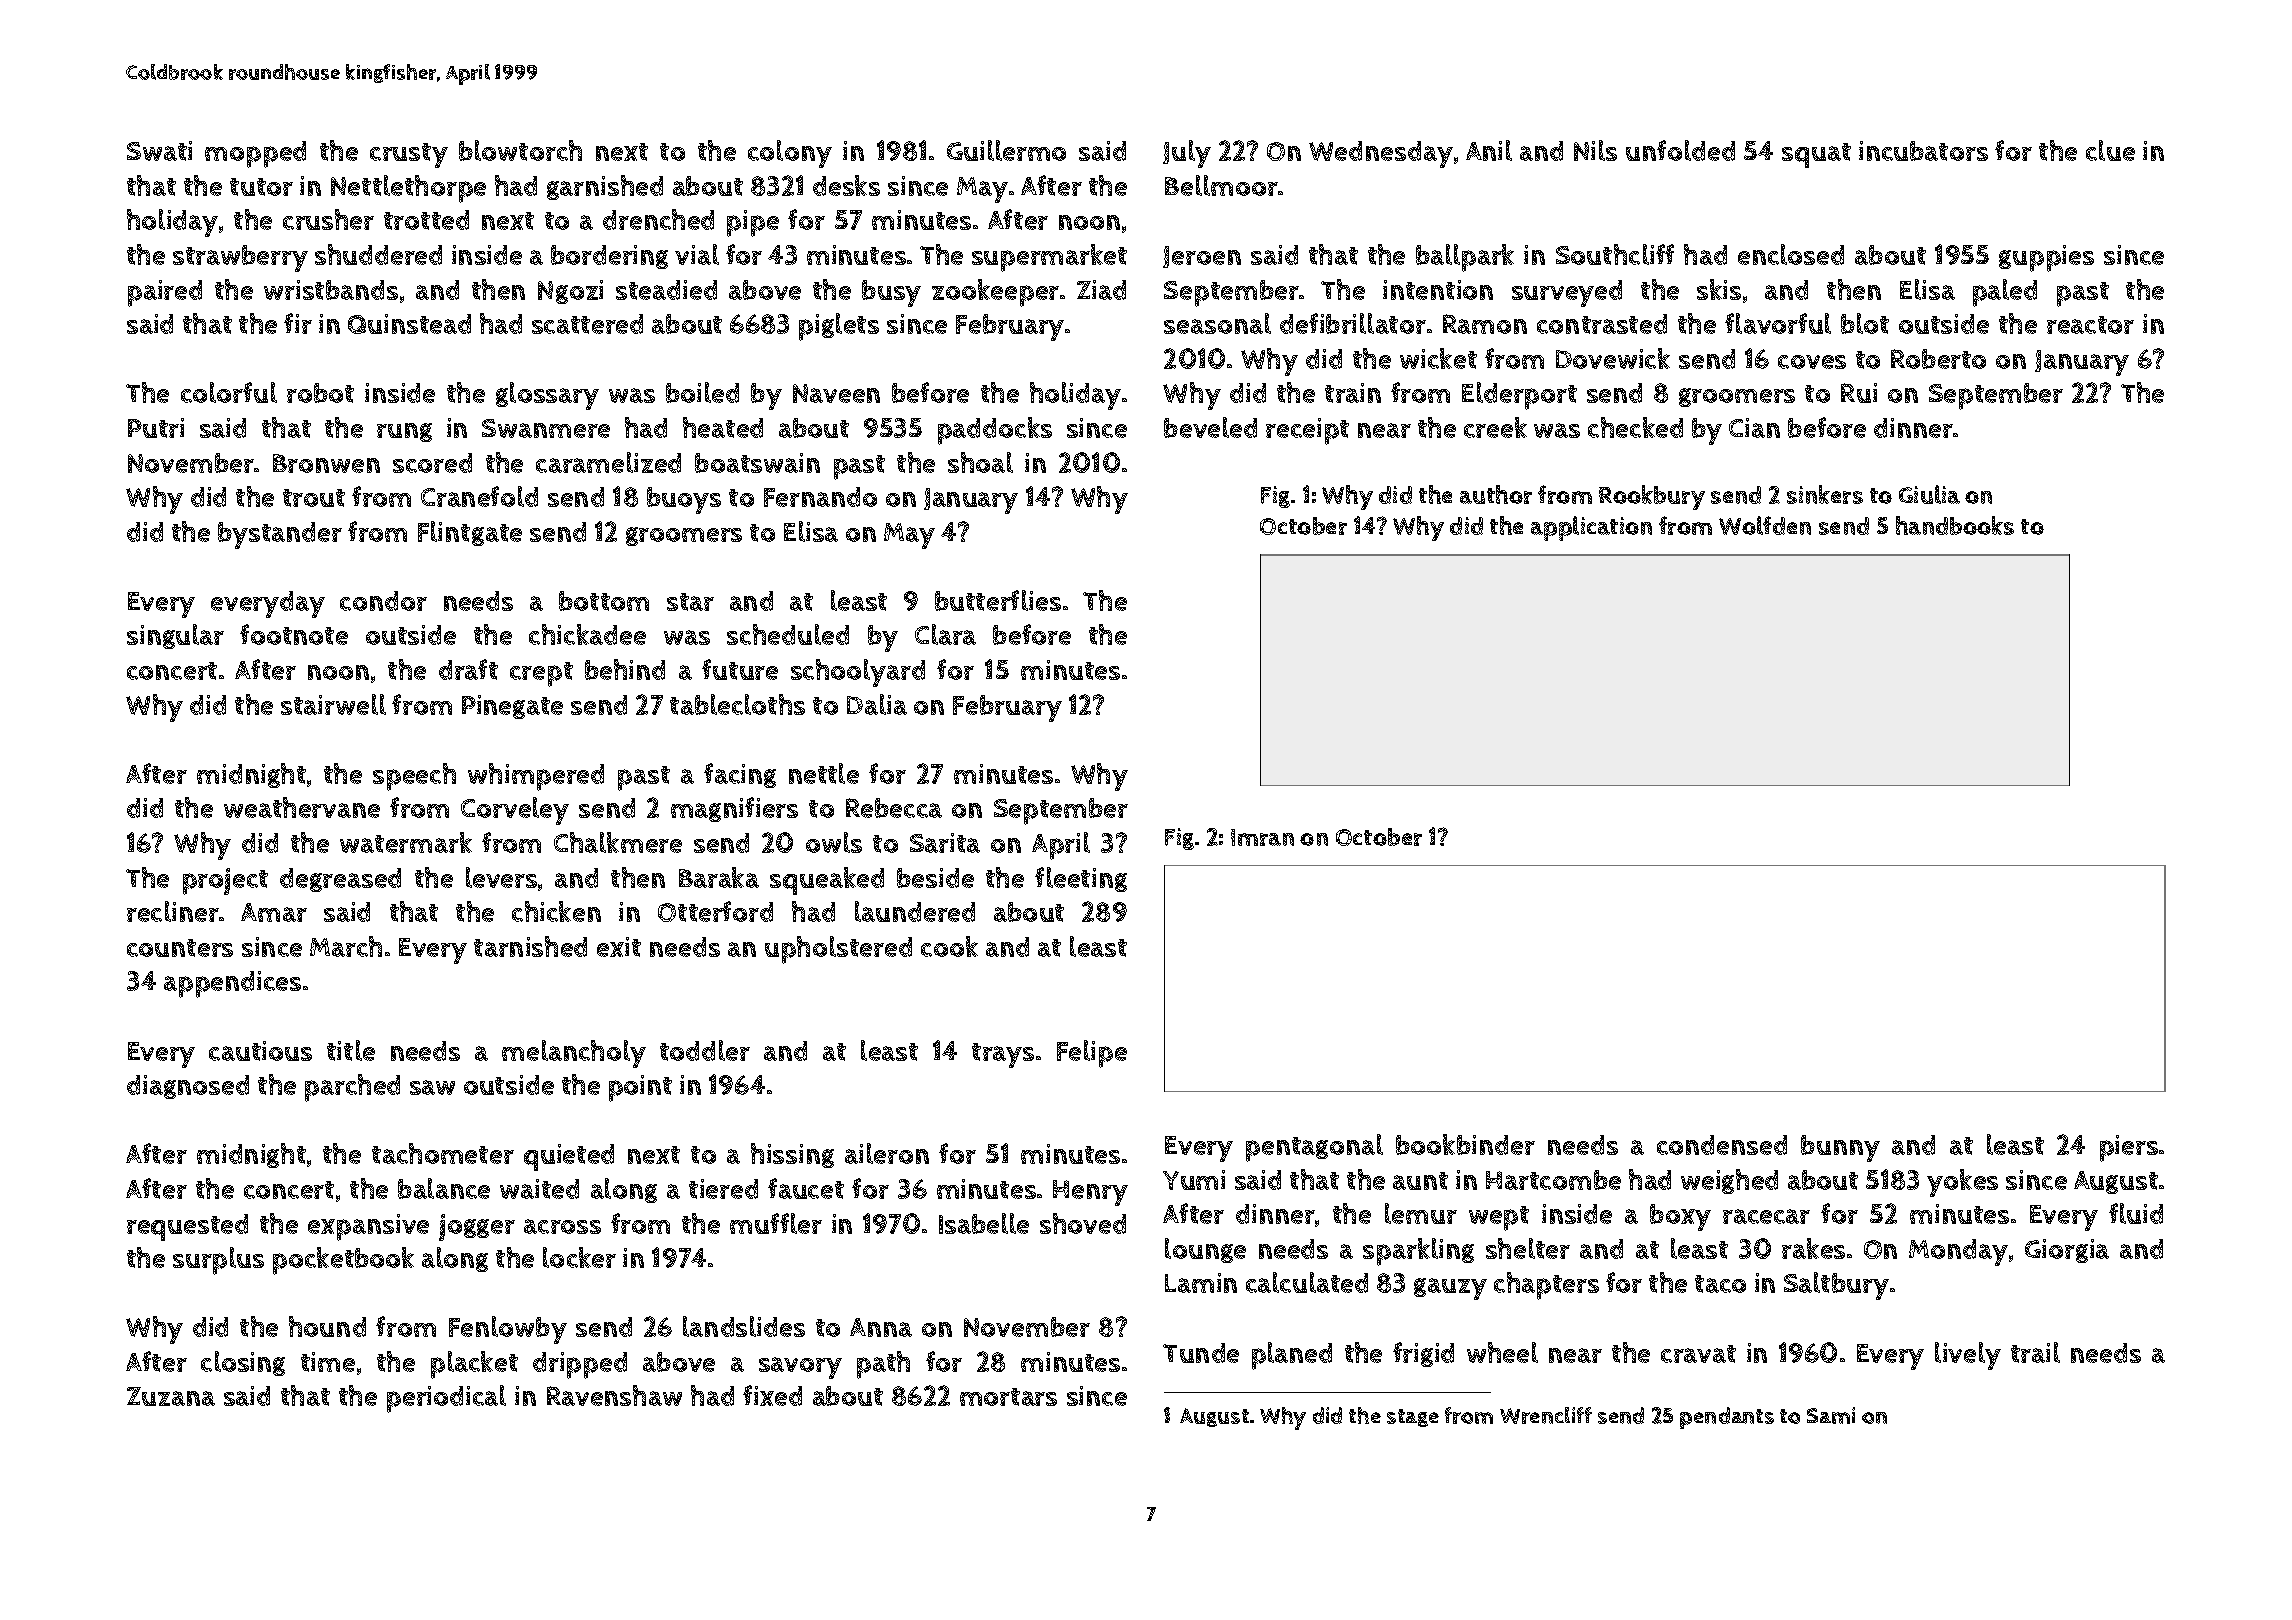 This screenshot has height=1620, width=2292. I want to click on crusher, so click(328, 219).
